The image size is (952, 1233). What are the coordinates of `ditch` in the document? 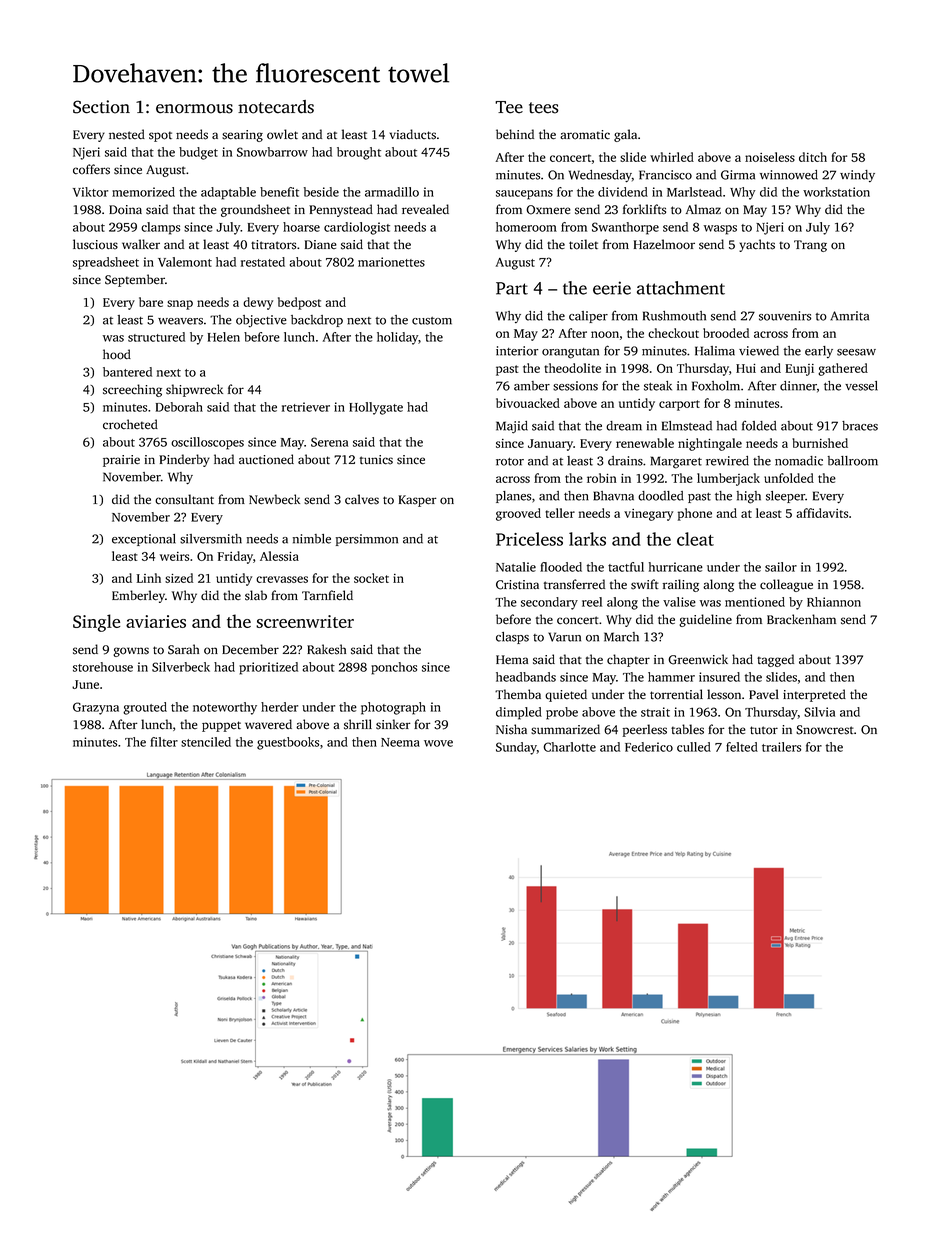 It's located at (813, 157).
